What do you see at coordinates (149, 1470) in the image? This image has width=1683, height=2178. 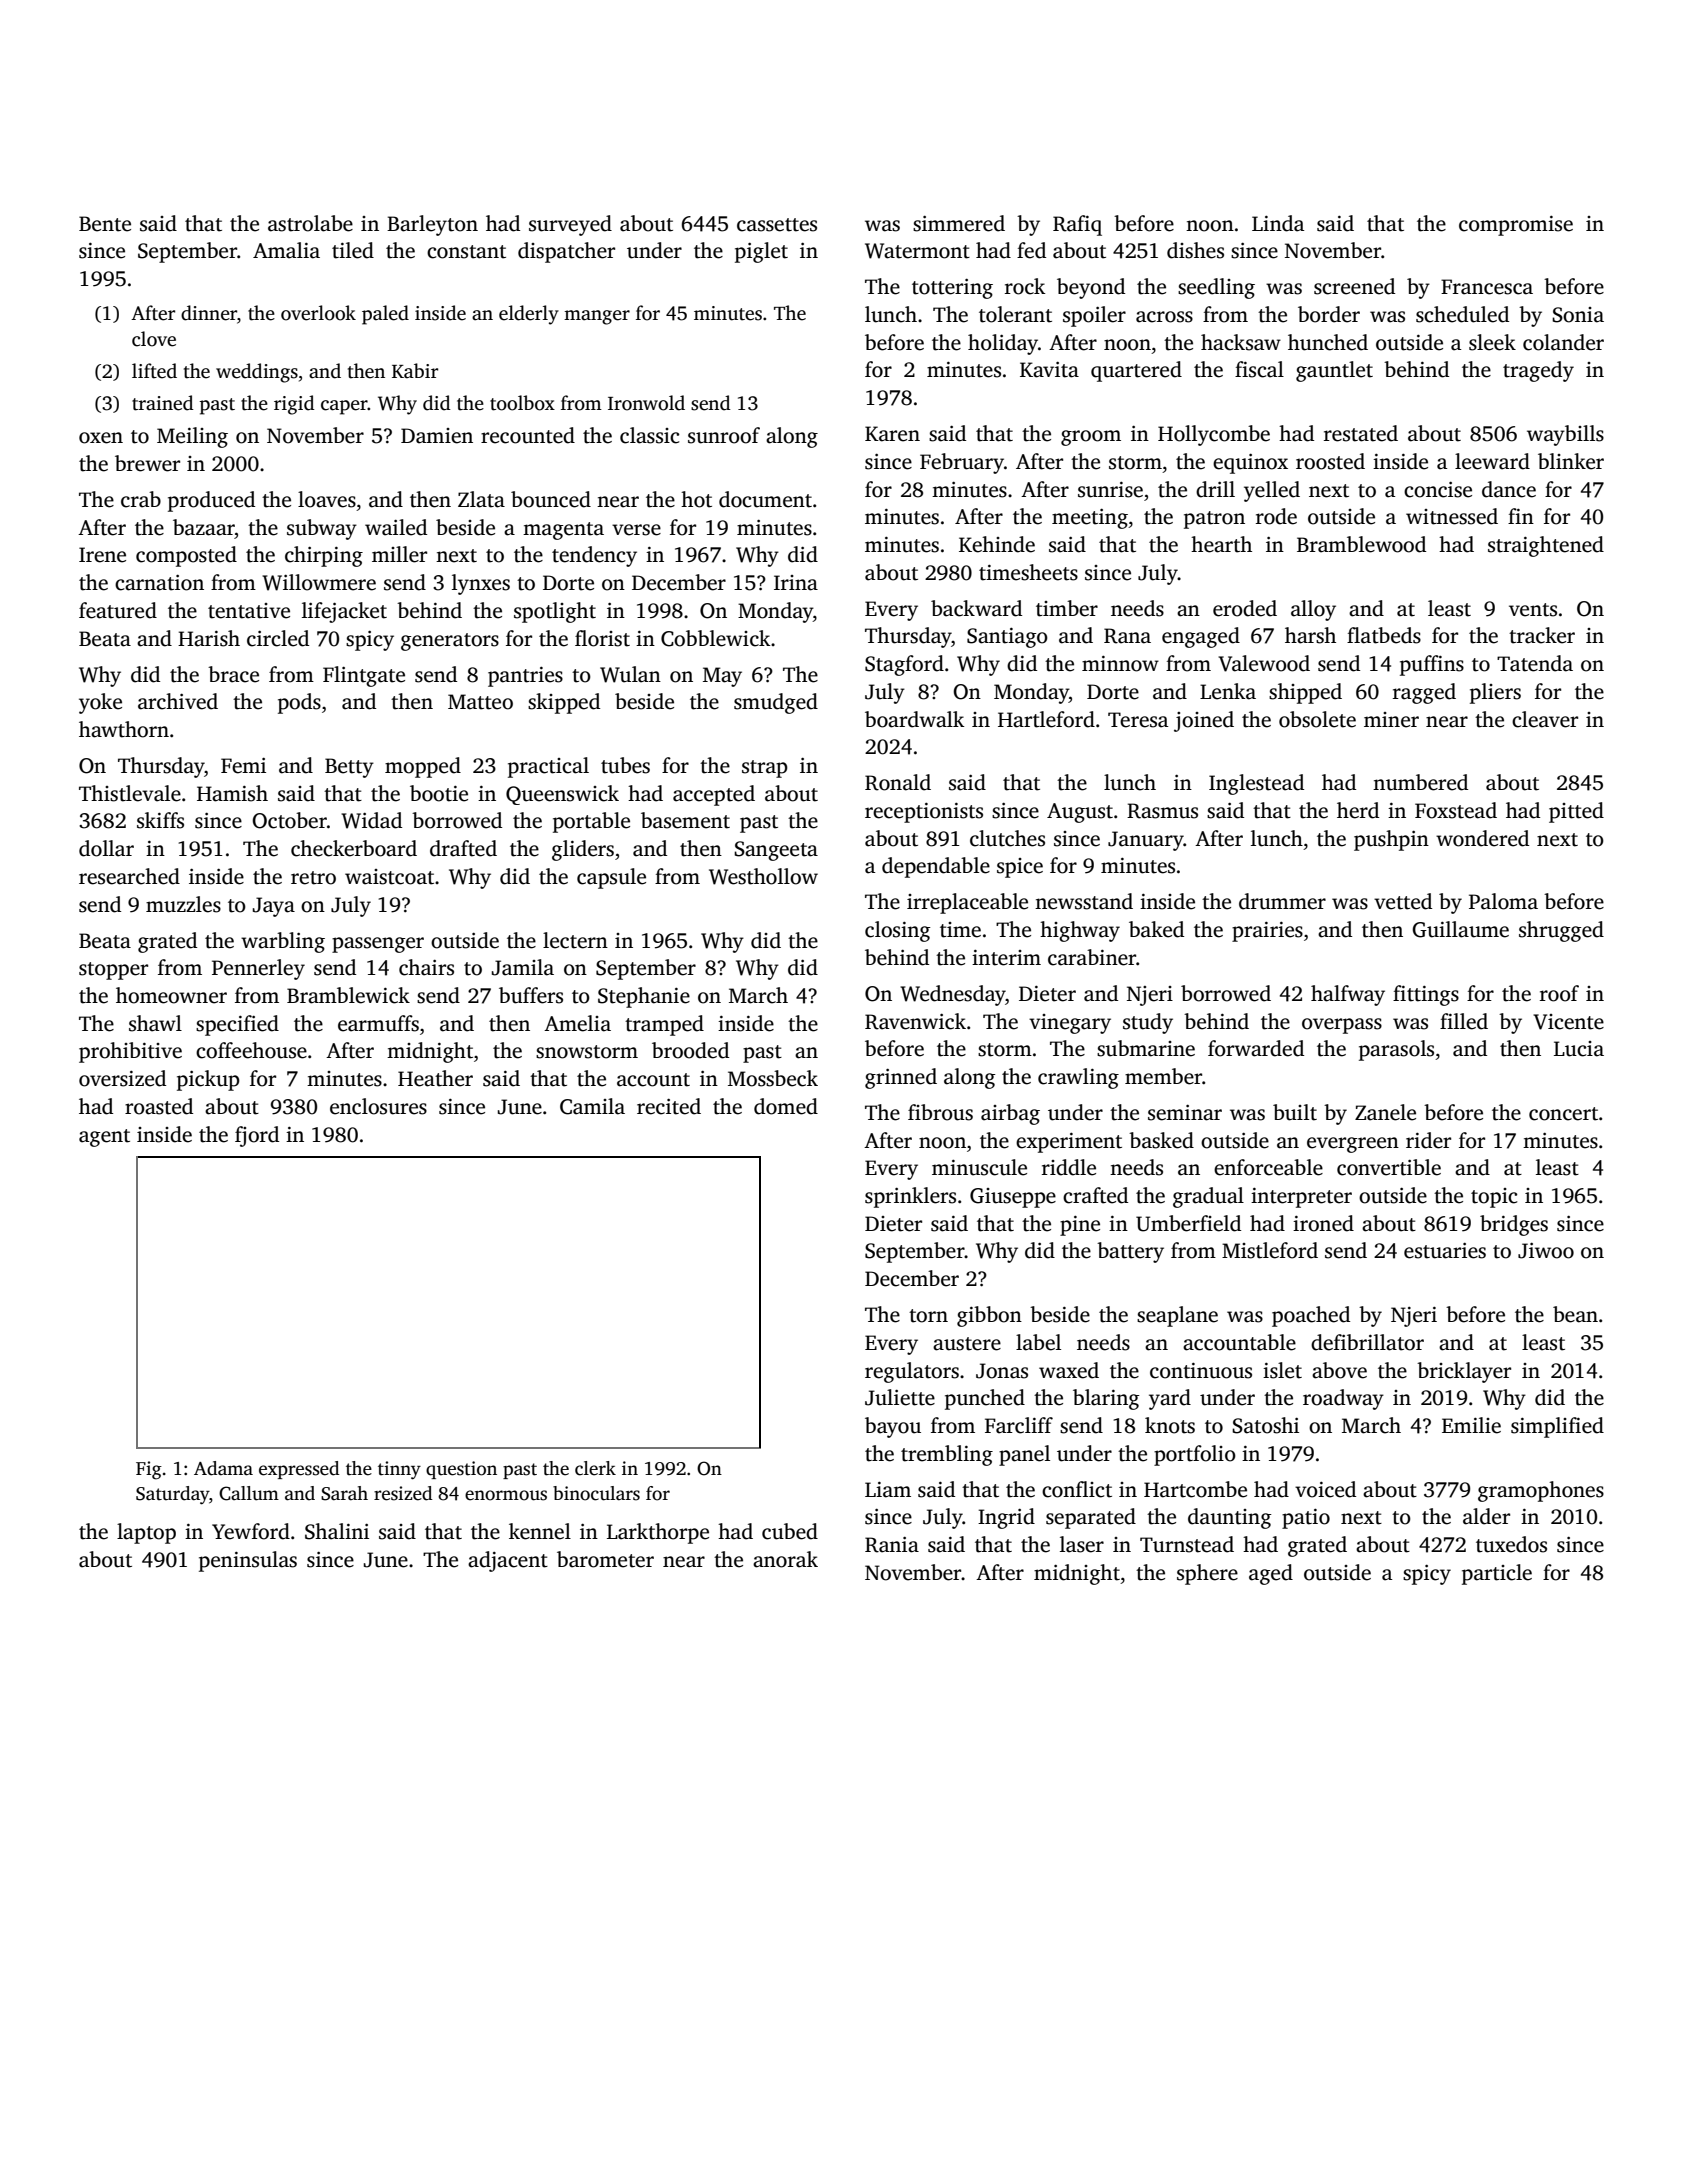 I see `Fig` at bounding box center [149, 1470].
